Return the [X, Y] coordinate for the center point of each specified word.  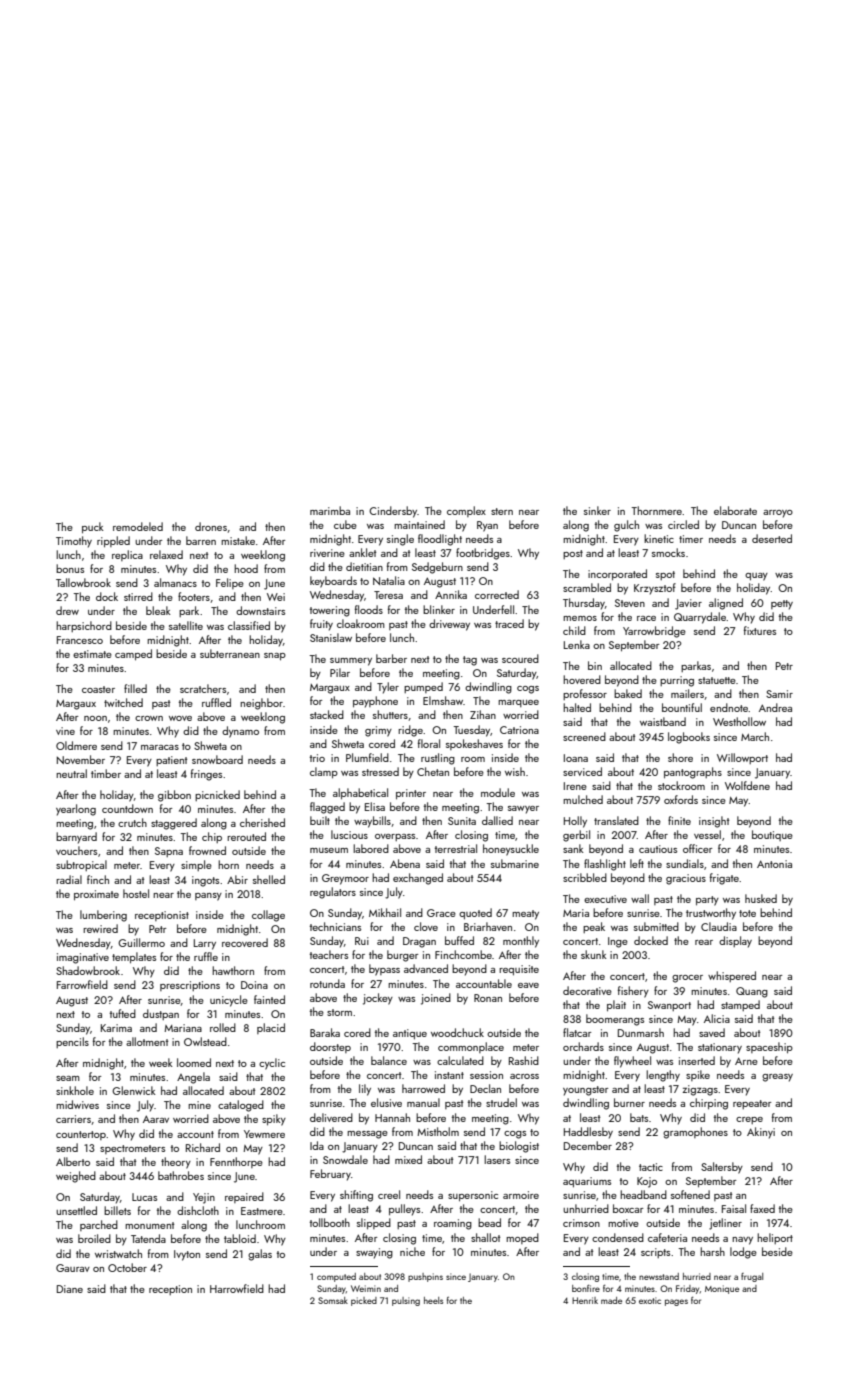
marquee [518, 703]
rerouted [246, 836]
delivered [331, 1117]
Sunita [462, 821]
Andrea [775, 707]
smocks [668, 552]
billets [117, 1210]
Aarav [156, 1119]
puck [93, 528]
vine [65, 731]
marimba [330, 510]
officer [698, 848]
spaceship [769, 1048]
